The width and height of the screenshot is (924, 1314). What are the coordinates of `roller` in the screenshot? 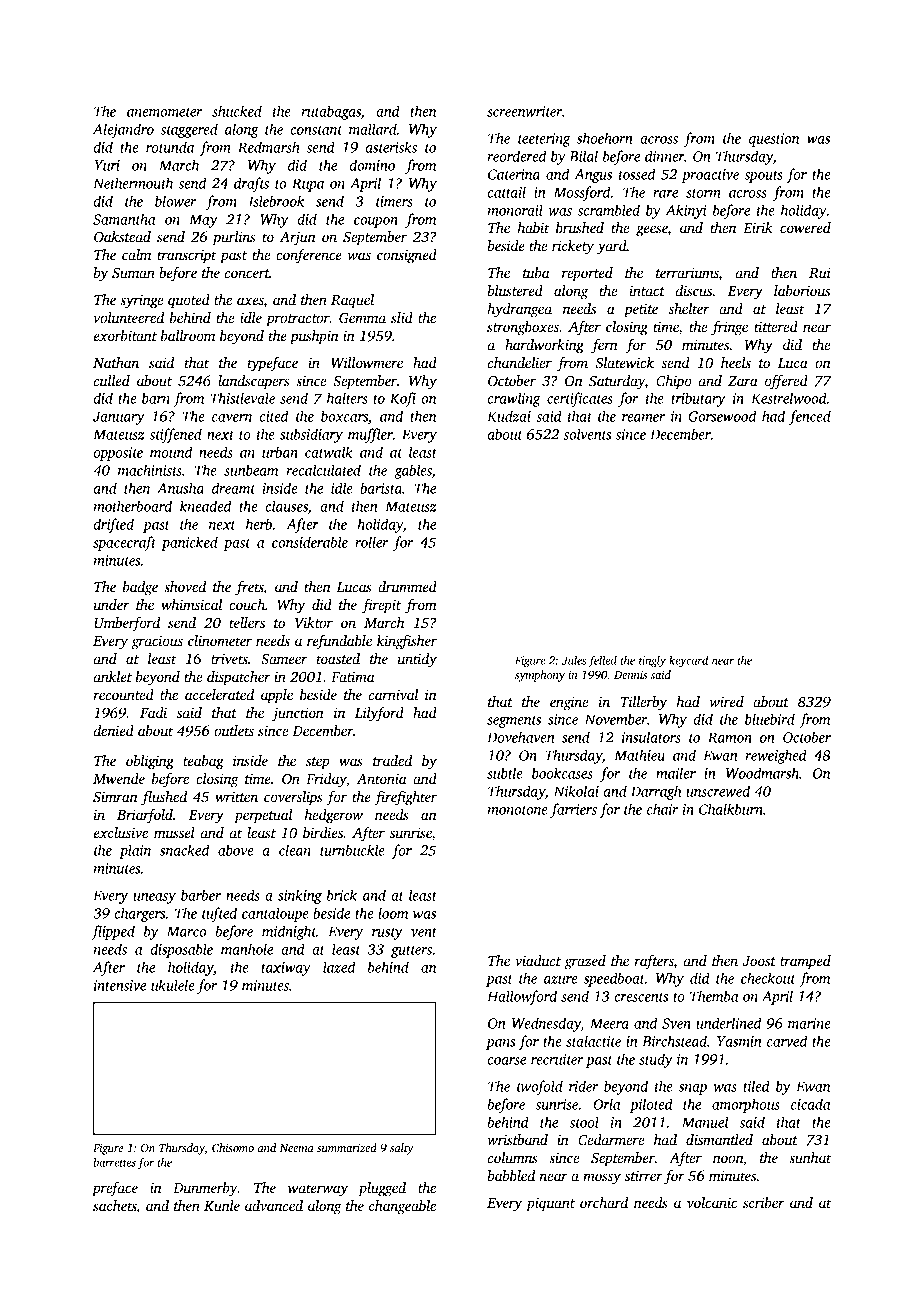 It's located at (371, 542).
